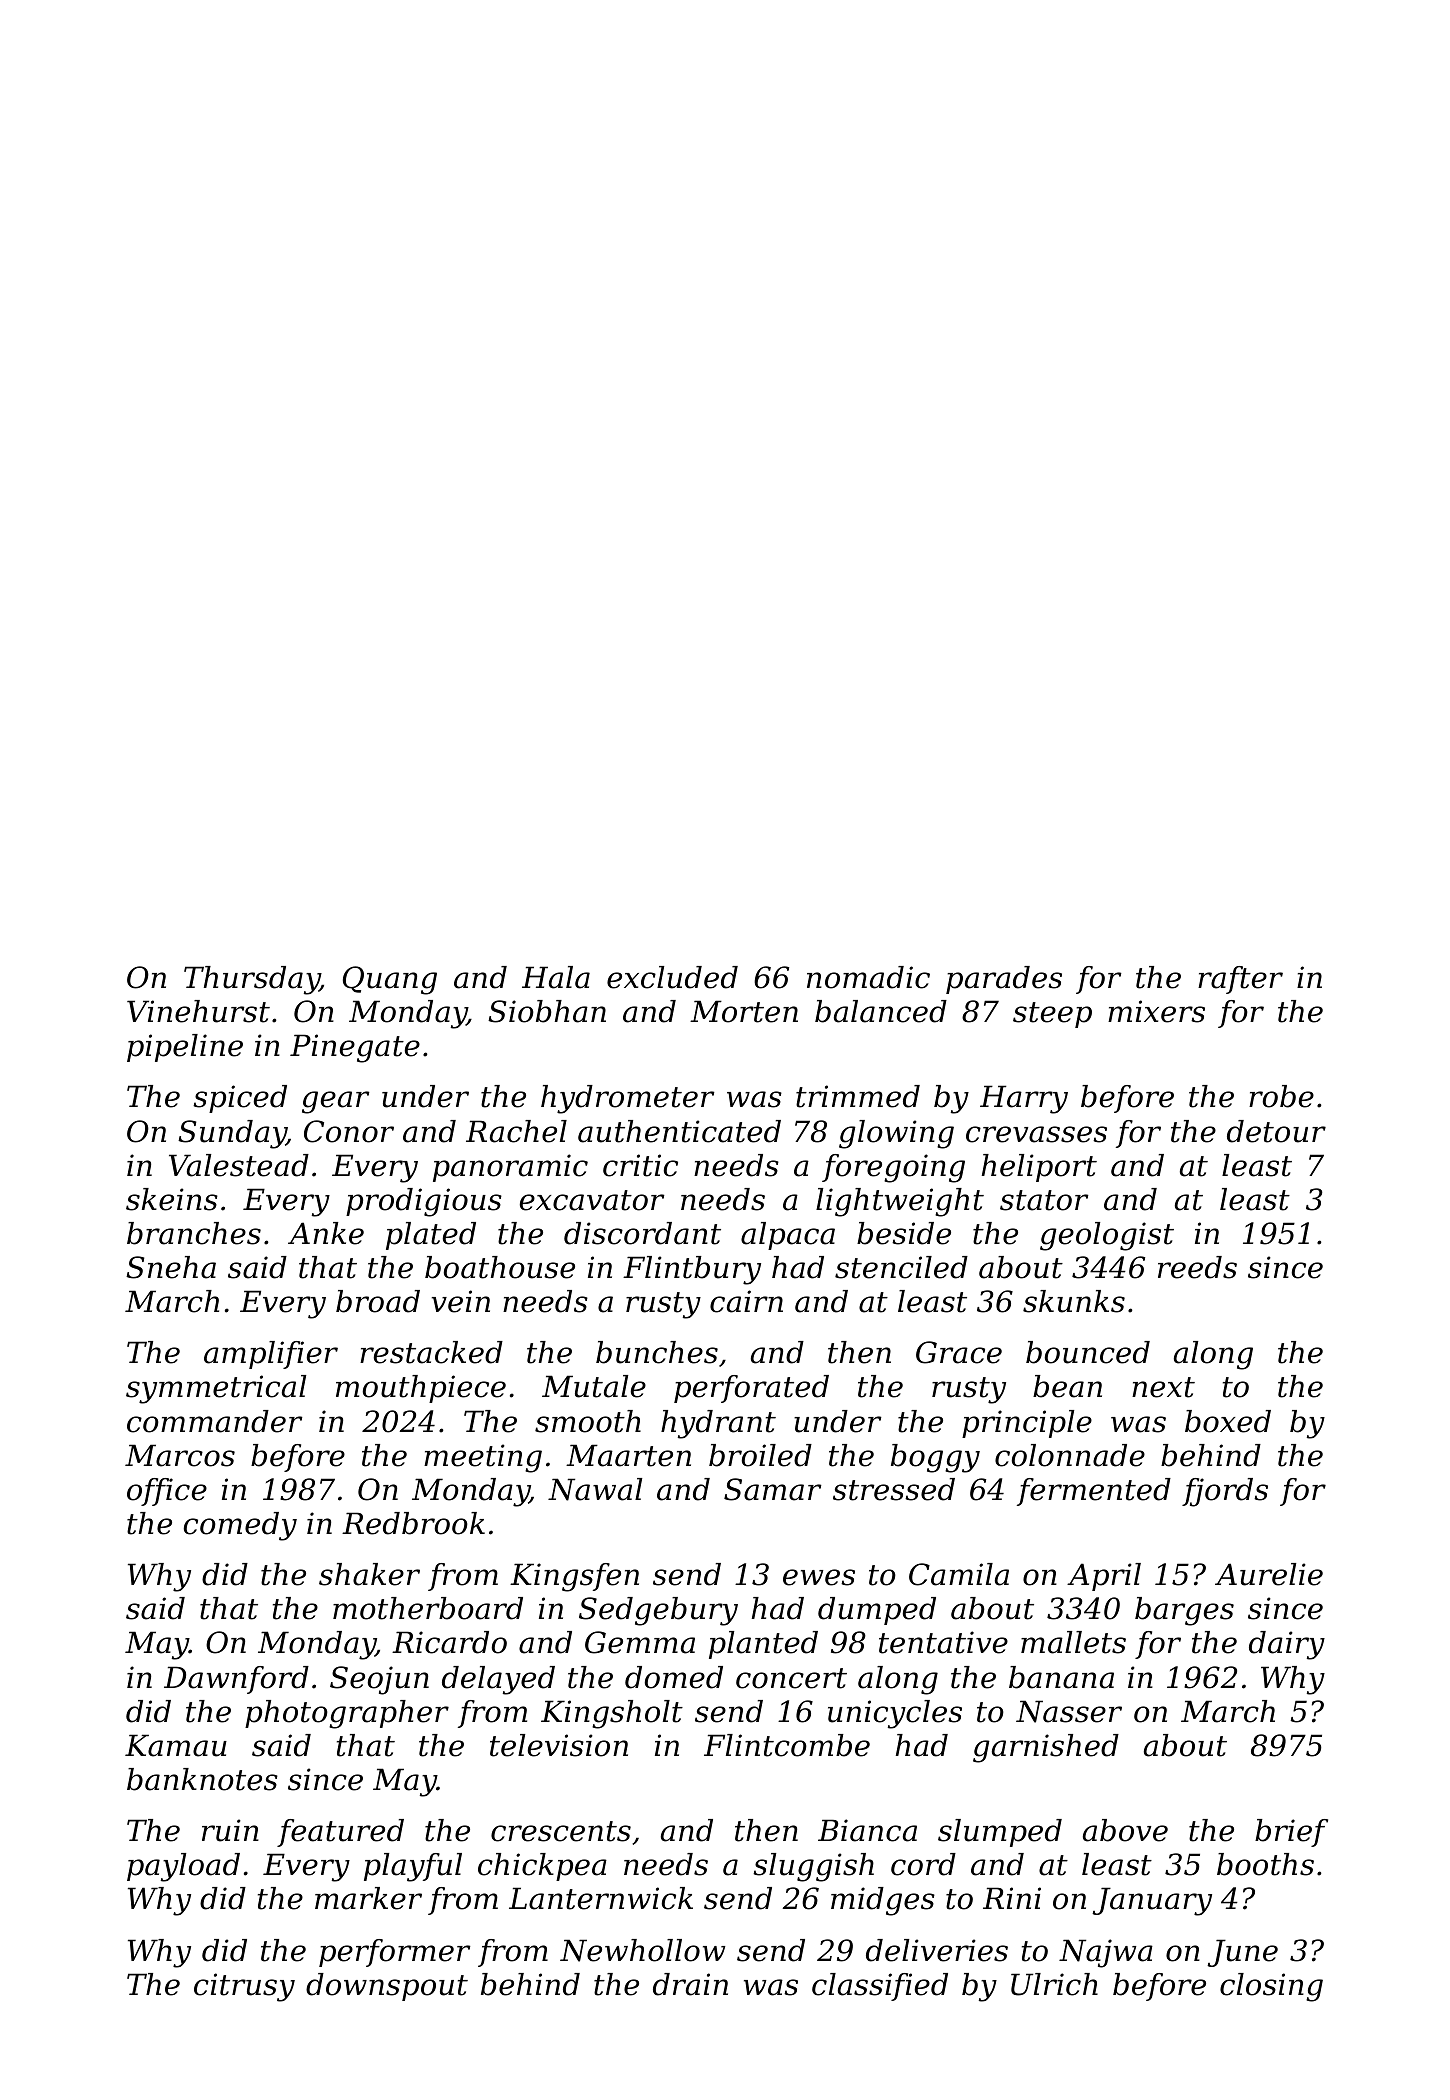 This image has height=2100, width=1450. What do you see at coordinates (1163, 1387) in the image?
I see `next` at bounding box center [1163, 1387].
